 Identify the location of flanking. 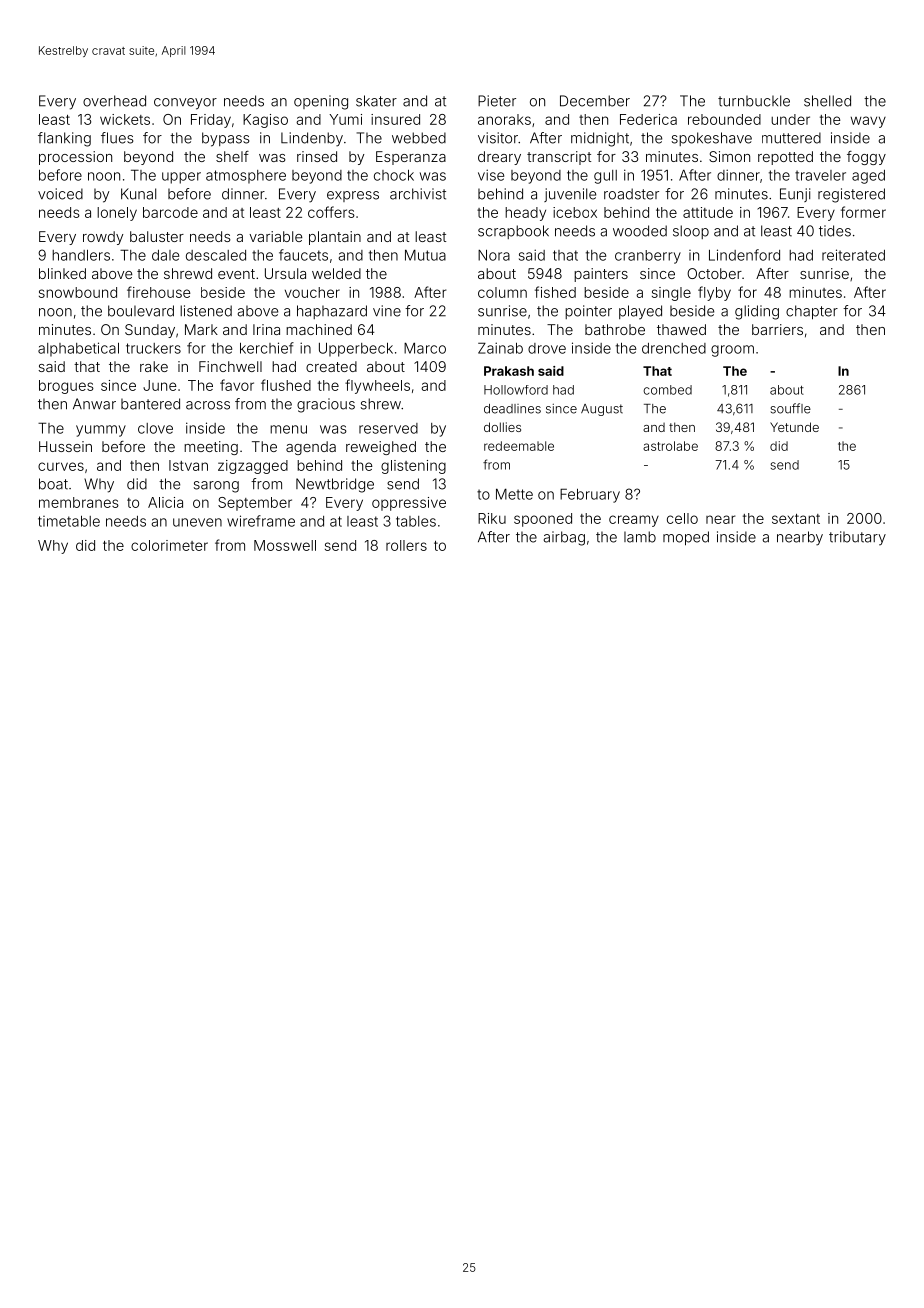
(64, 139).
